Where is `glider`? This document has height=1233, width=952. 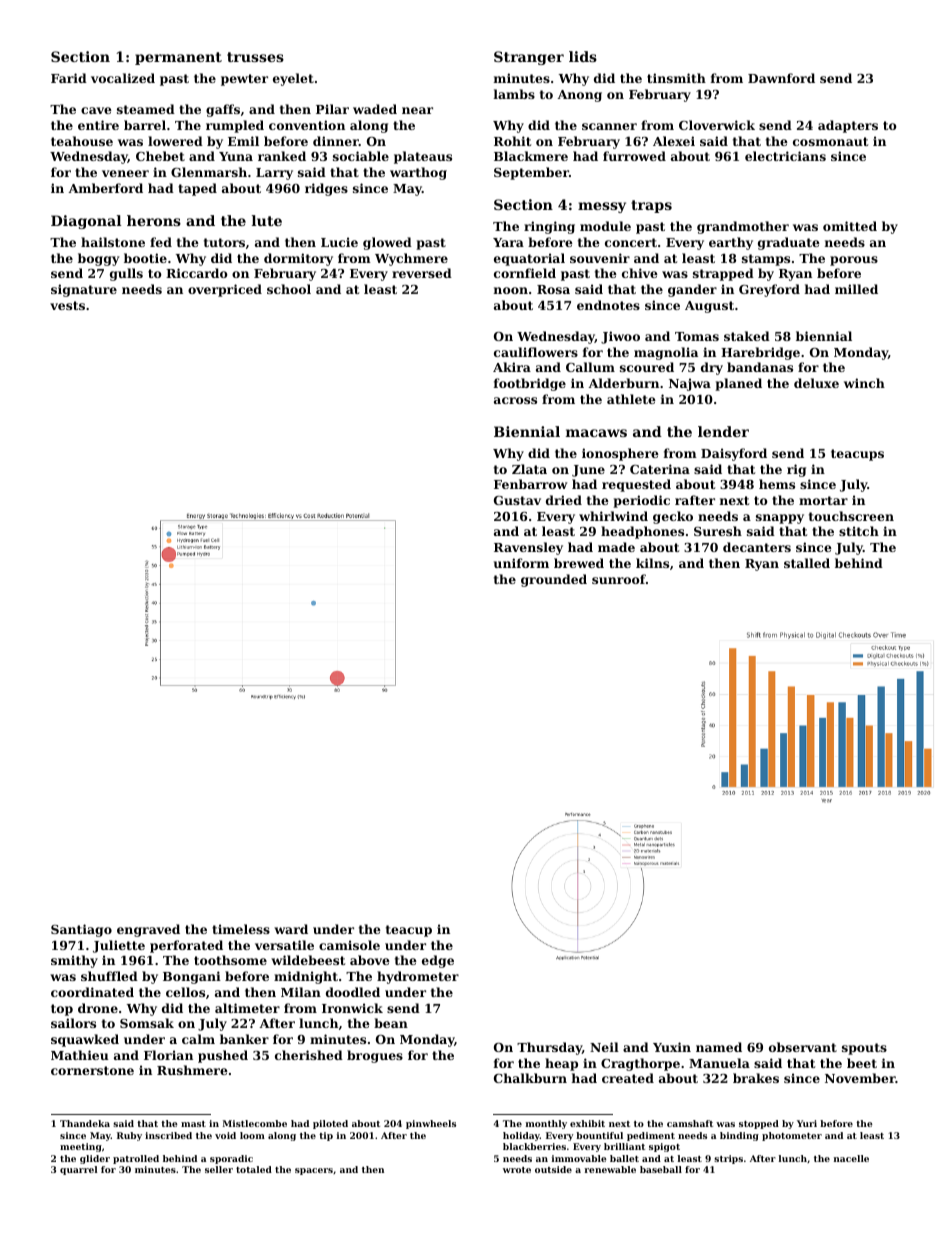
glider is located at coordinates (95, 1159).
